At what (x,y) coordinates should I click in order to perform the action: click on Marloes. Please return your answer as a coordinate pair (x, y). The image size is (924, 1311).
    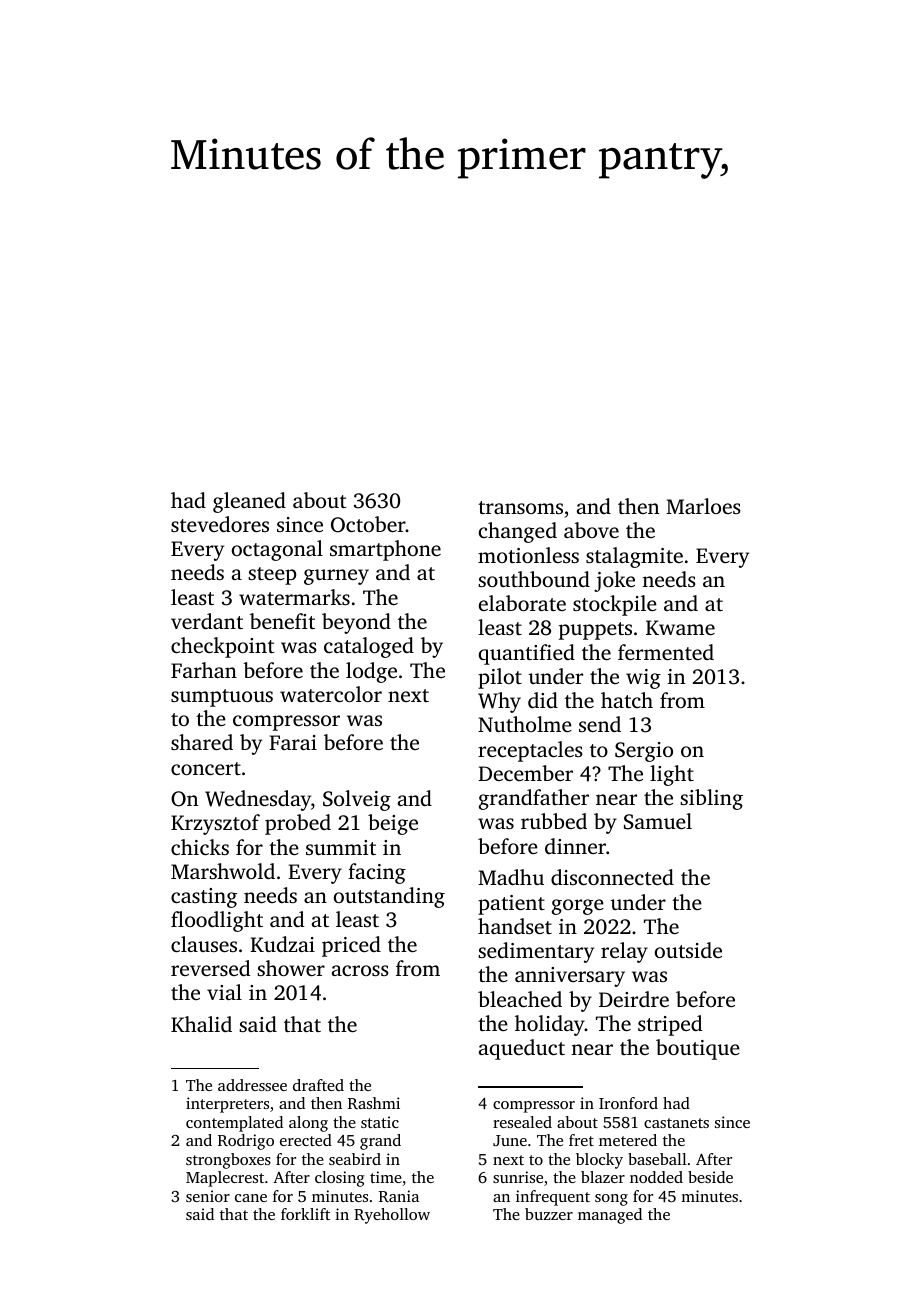
    Looking at the image, I should click on (703, 506).
